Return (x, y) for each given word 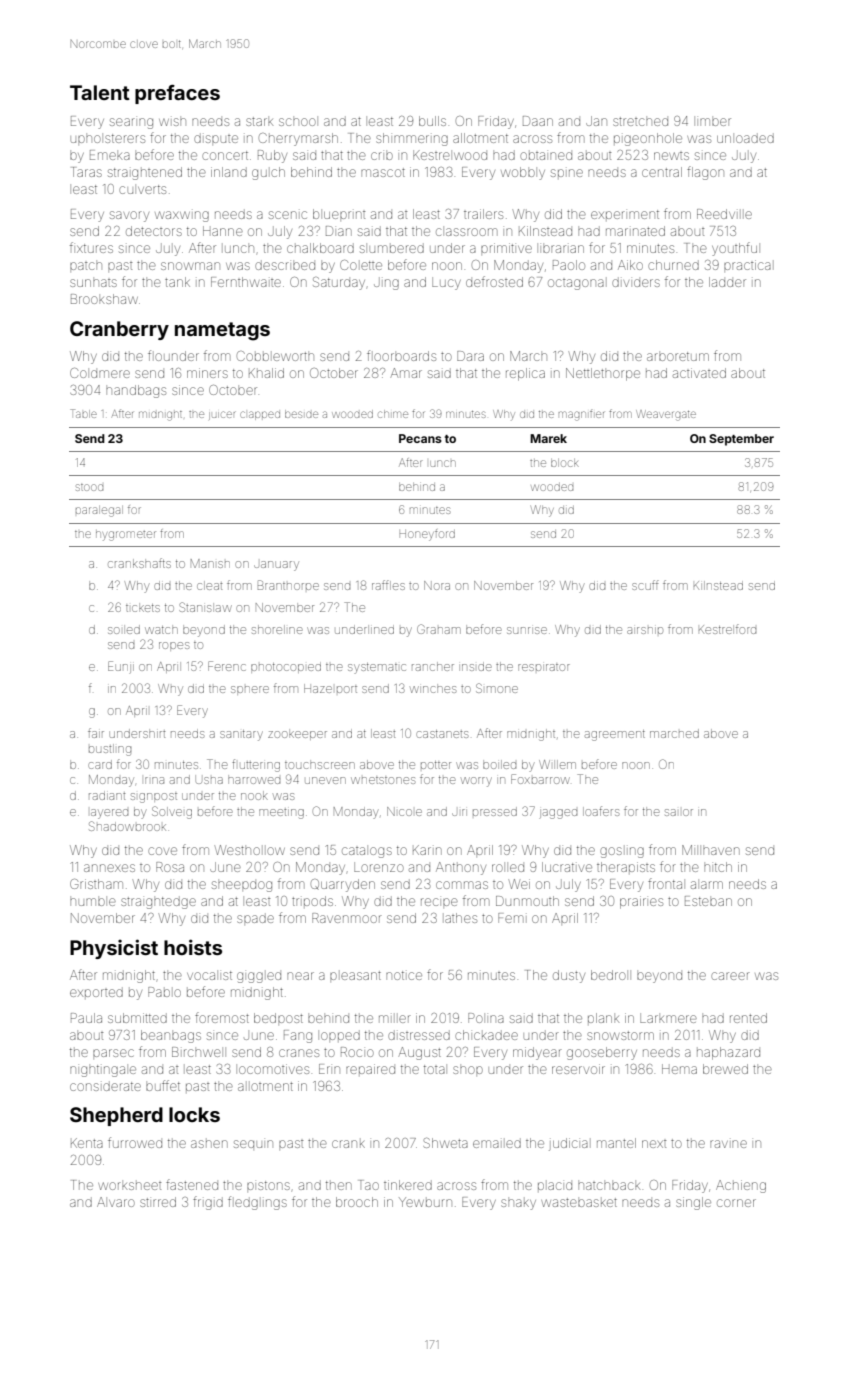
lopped (340, 1035)
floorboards (401, 355)
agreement (615, 735)
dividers (636, 282)
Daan (538, 121)
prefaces (177, 94)
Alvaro (116, 1202)
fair (96, 733)
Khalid (266, 373)
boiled (499, 764)
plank (603, 1018)
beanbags (171, 1036)
